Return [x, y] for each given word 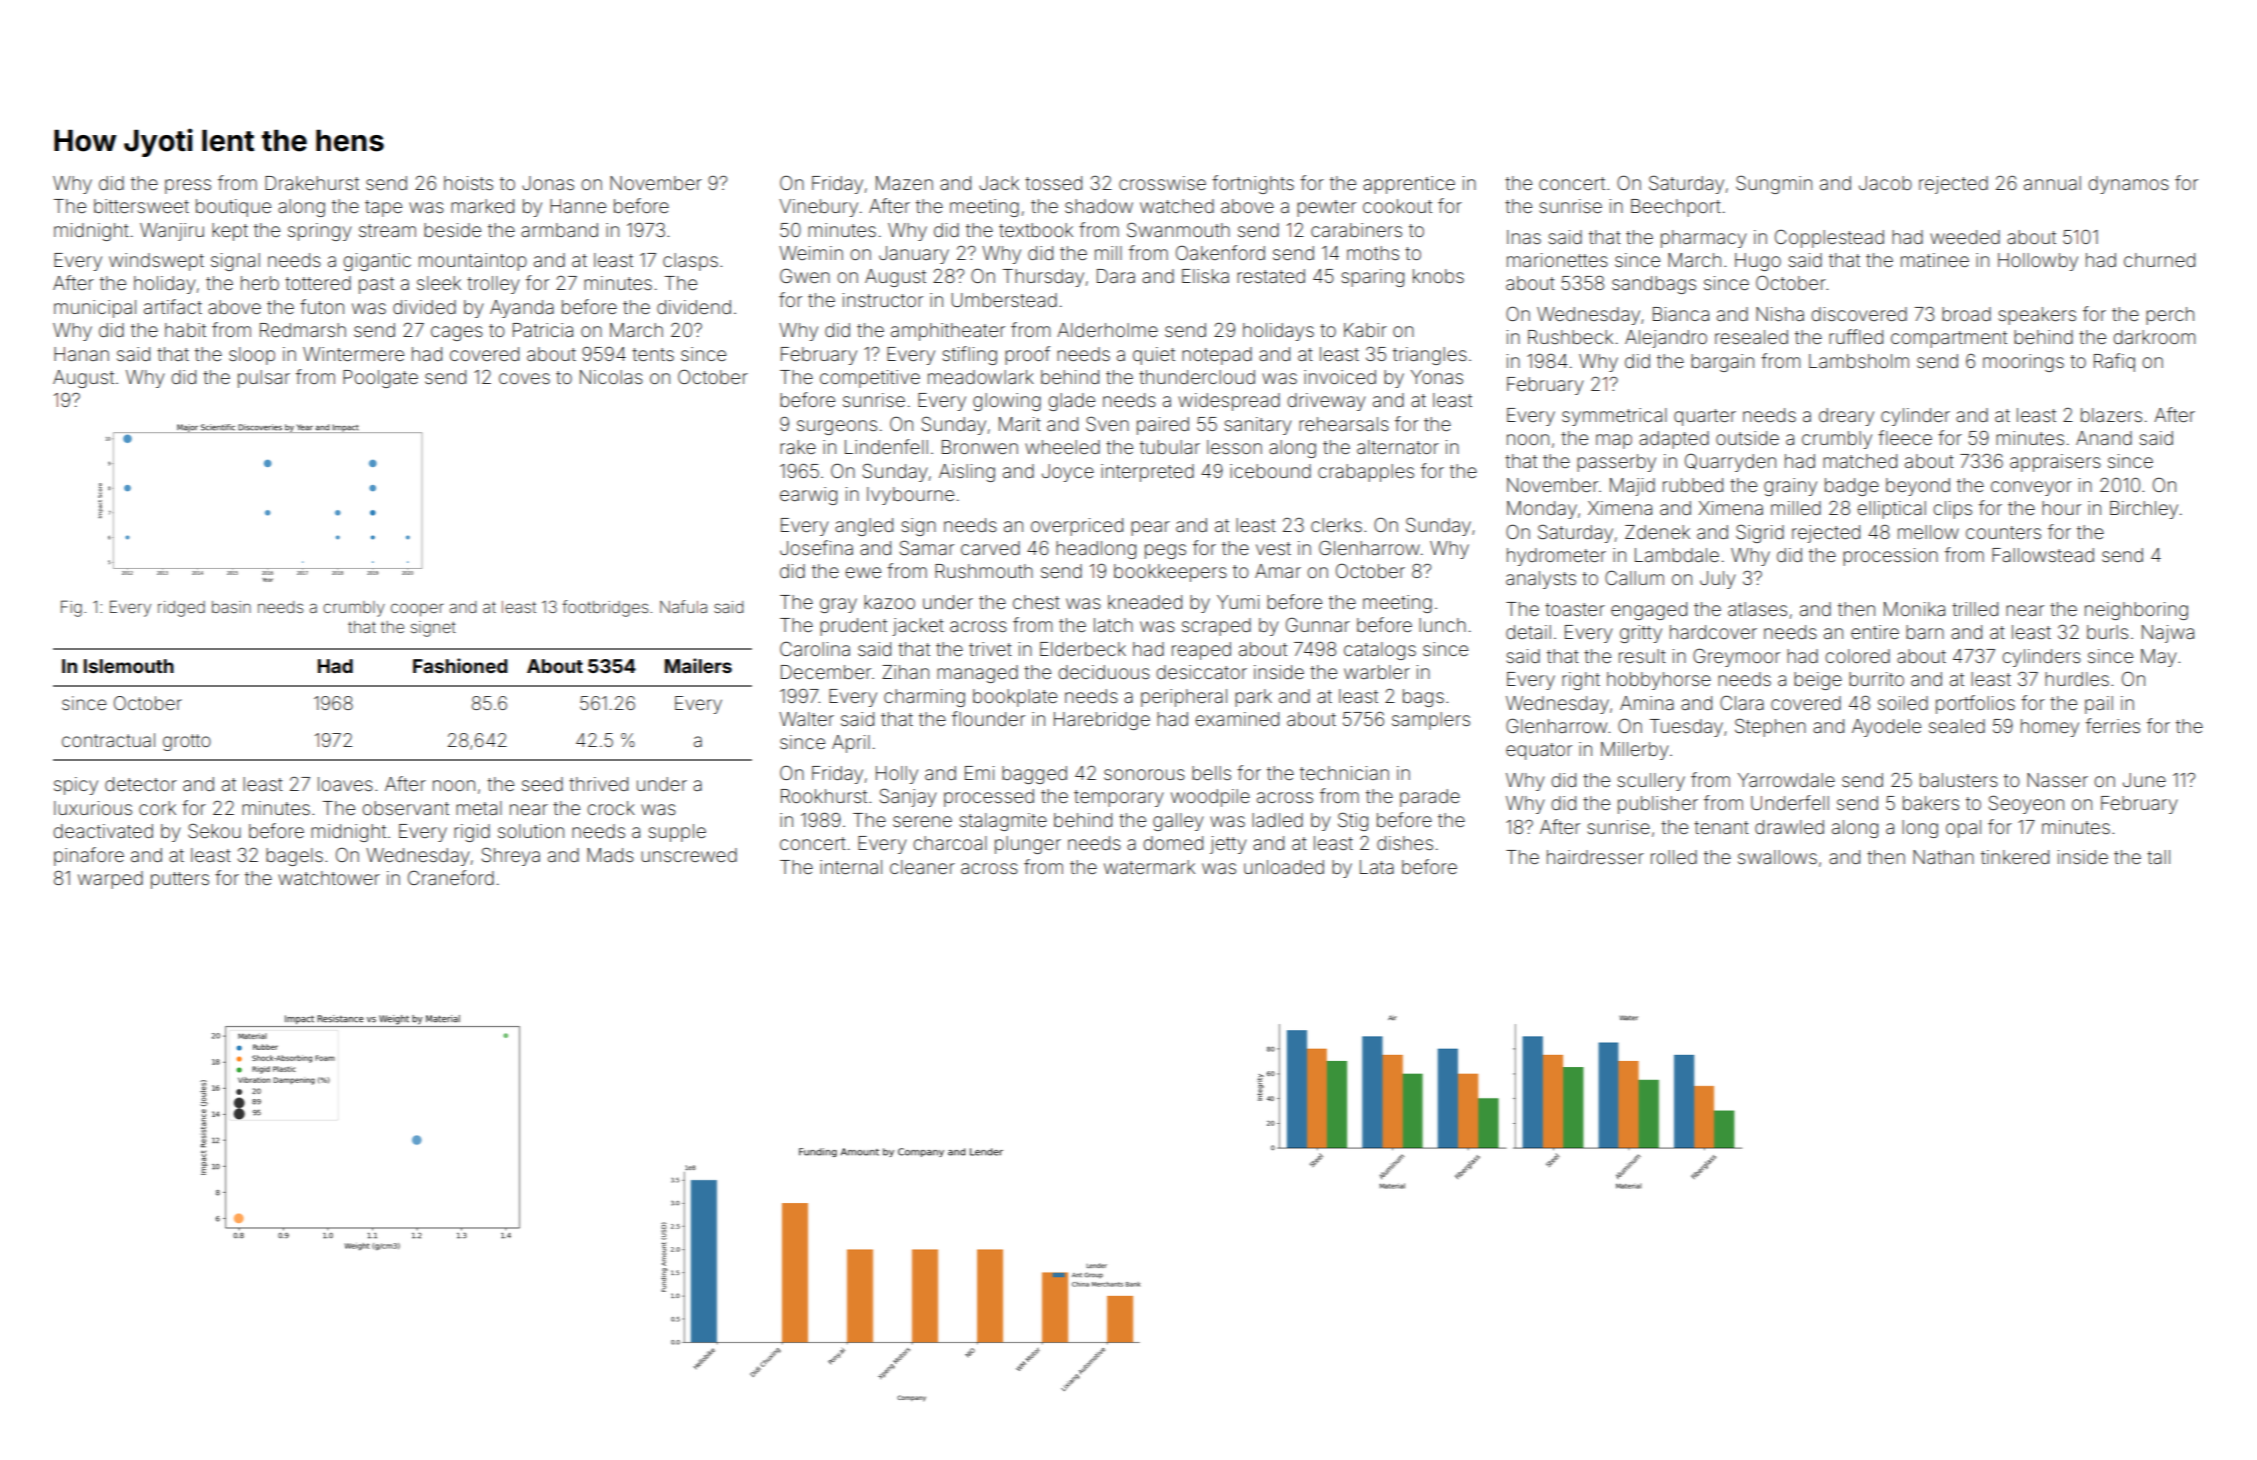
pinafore [89, 856]
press [188, 186]
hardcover [1713, 632]
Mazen [904, 183]
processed [989, 798]
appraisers [2055, 463]
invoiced [1340, 377]
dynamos [2128, 185]
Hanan [81, 354]
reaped [1201, 651]
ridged [181, 609]
